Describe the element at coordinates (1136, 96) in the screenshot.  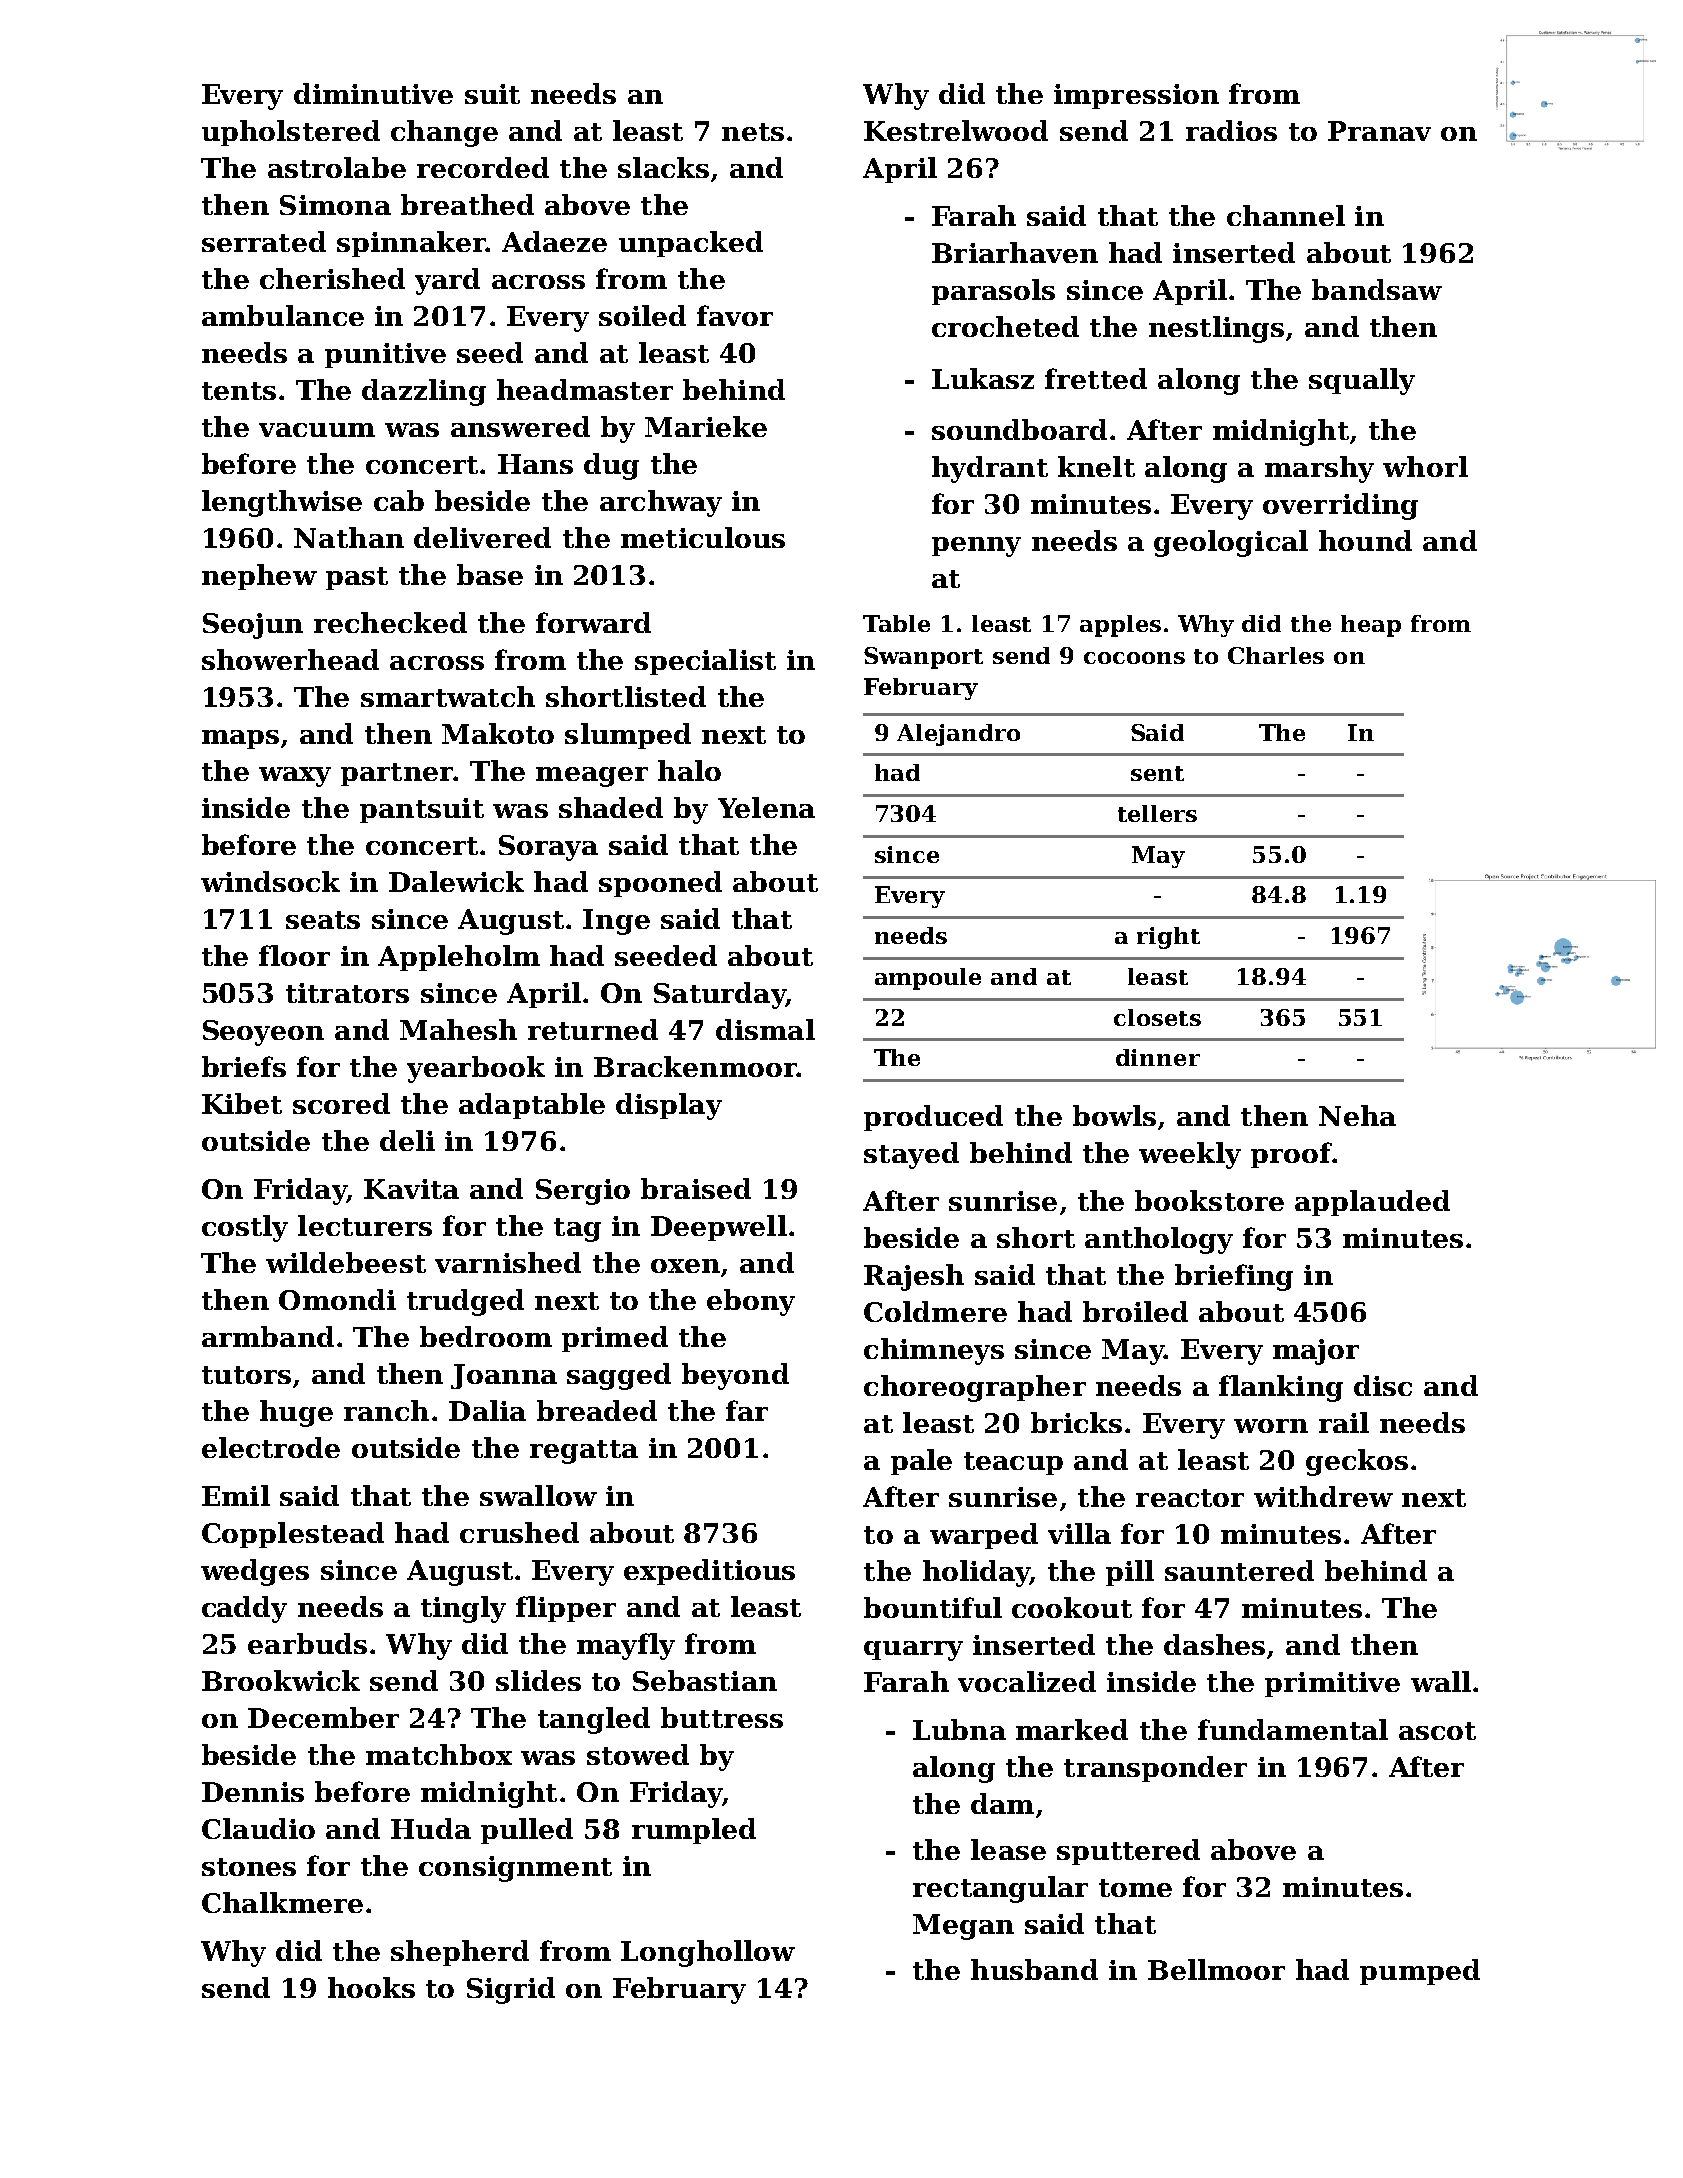
I see `impression` at that location.
